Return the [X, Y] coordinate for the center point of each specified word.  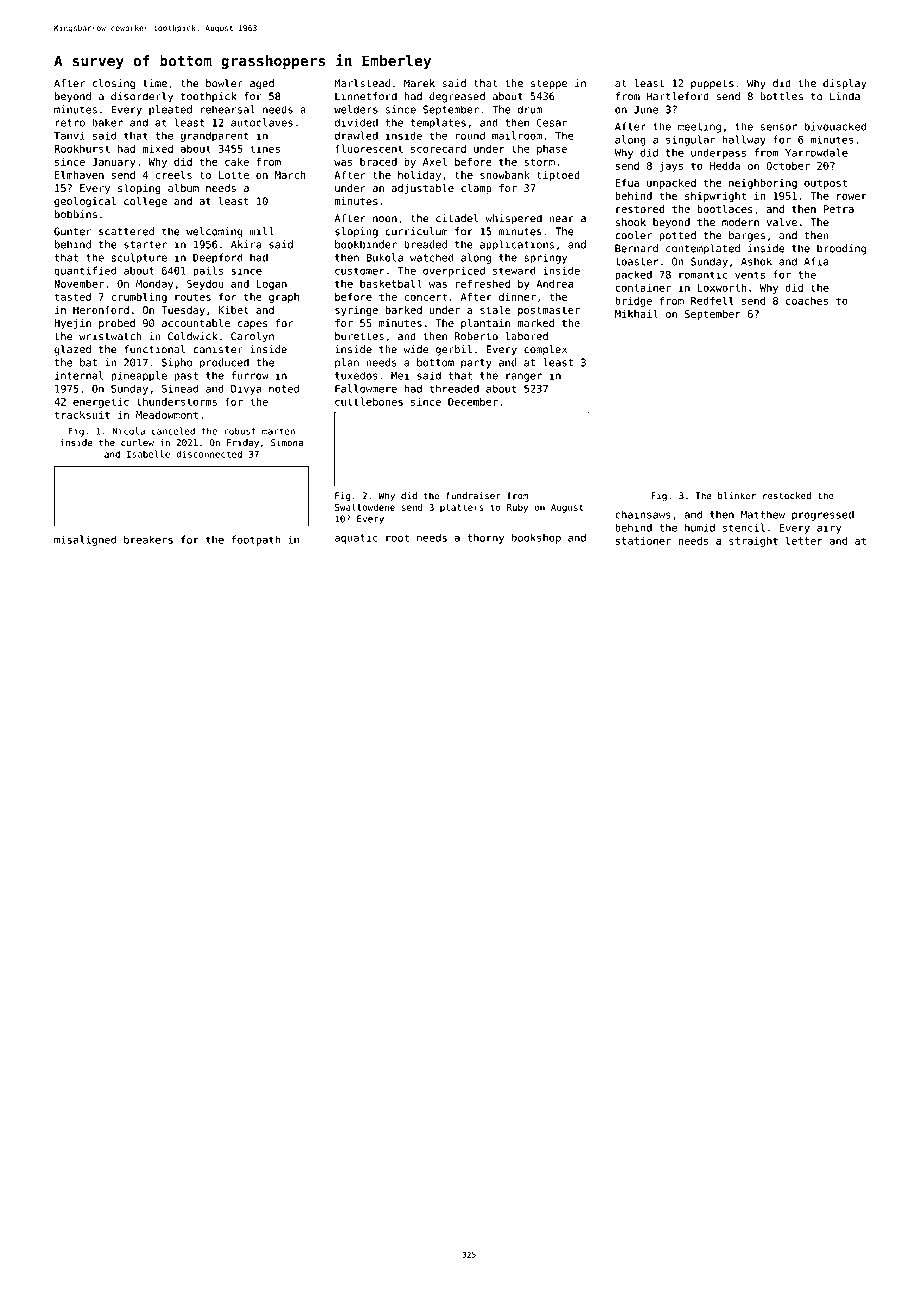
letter [804, 540]
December [473, 402]
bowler [224, 83]
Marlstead [362, 83]
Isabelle [148, 454]
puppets [712, 84]
